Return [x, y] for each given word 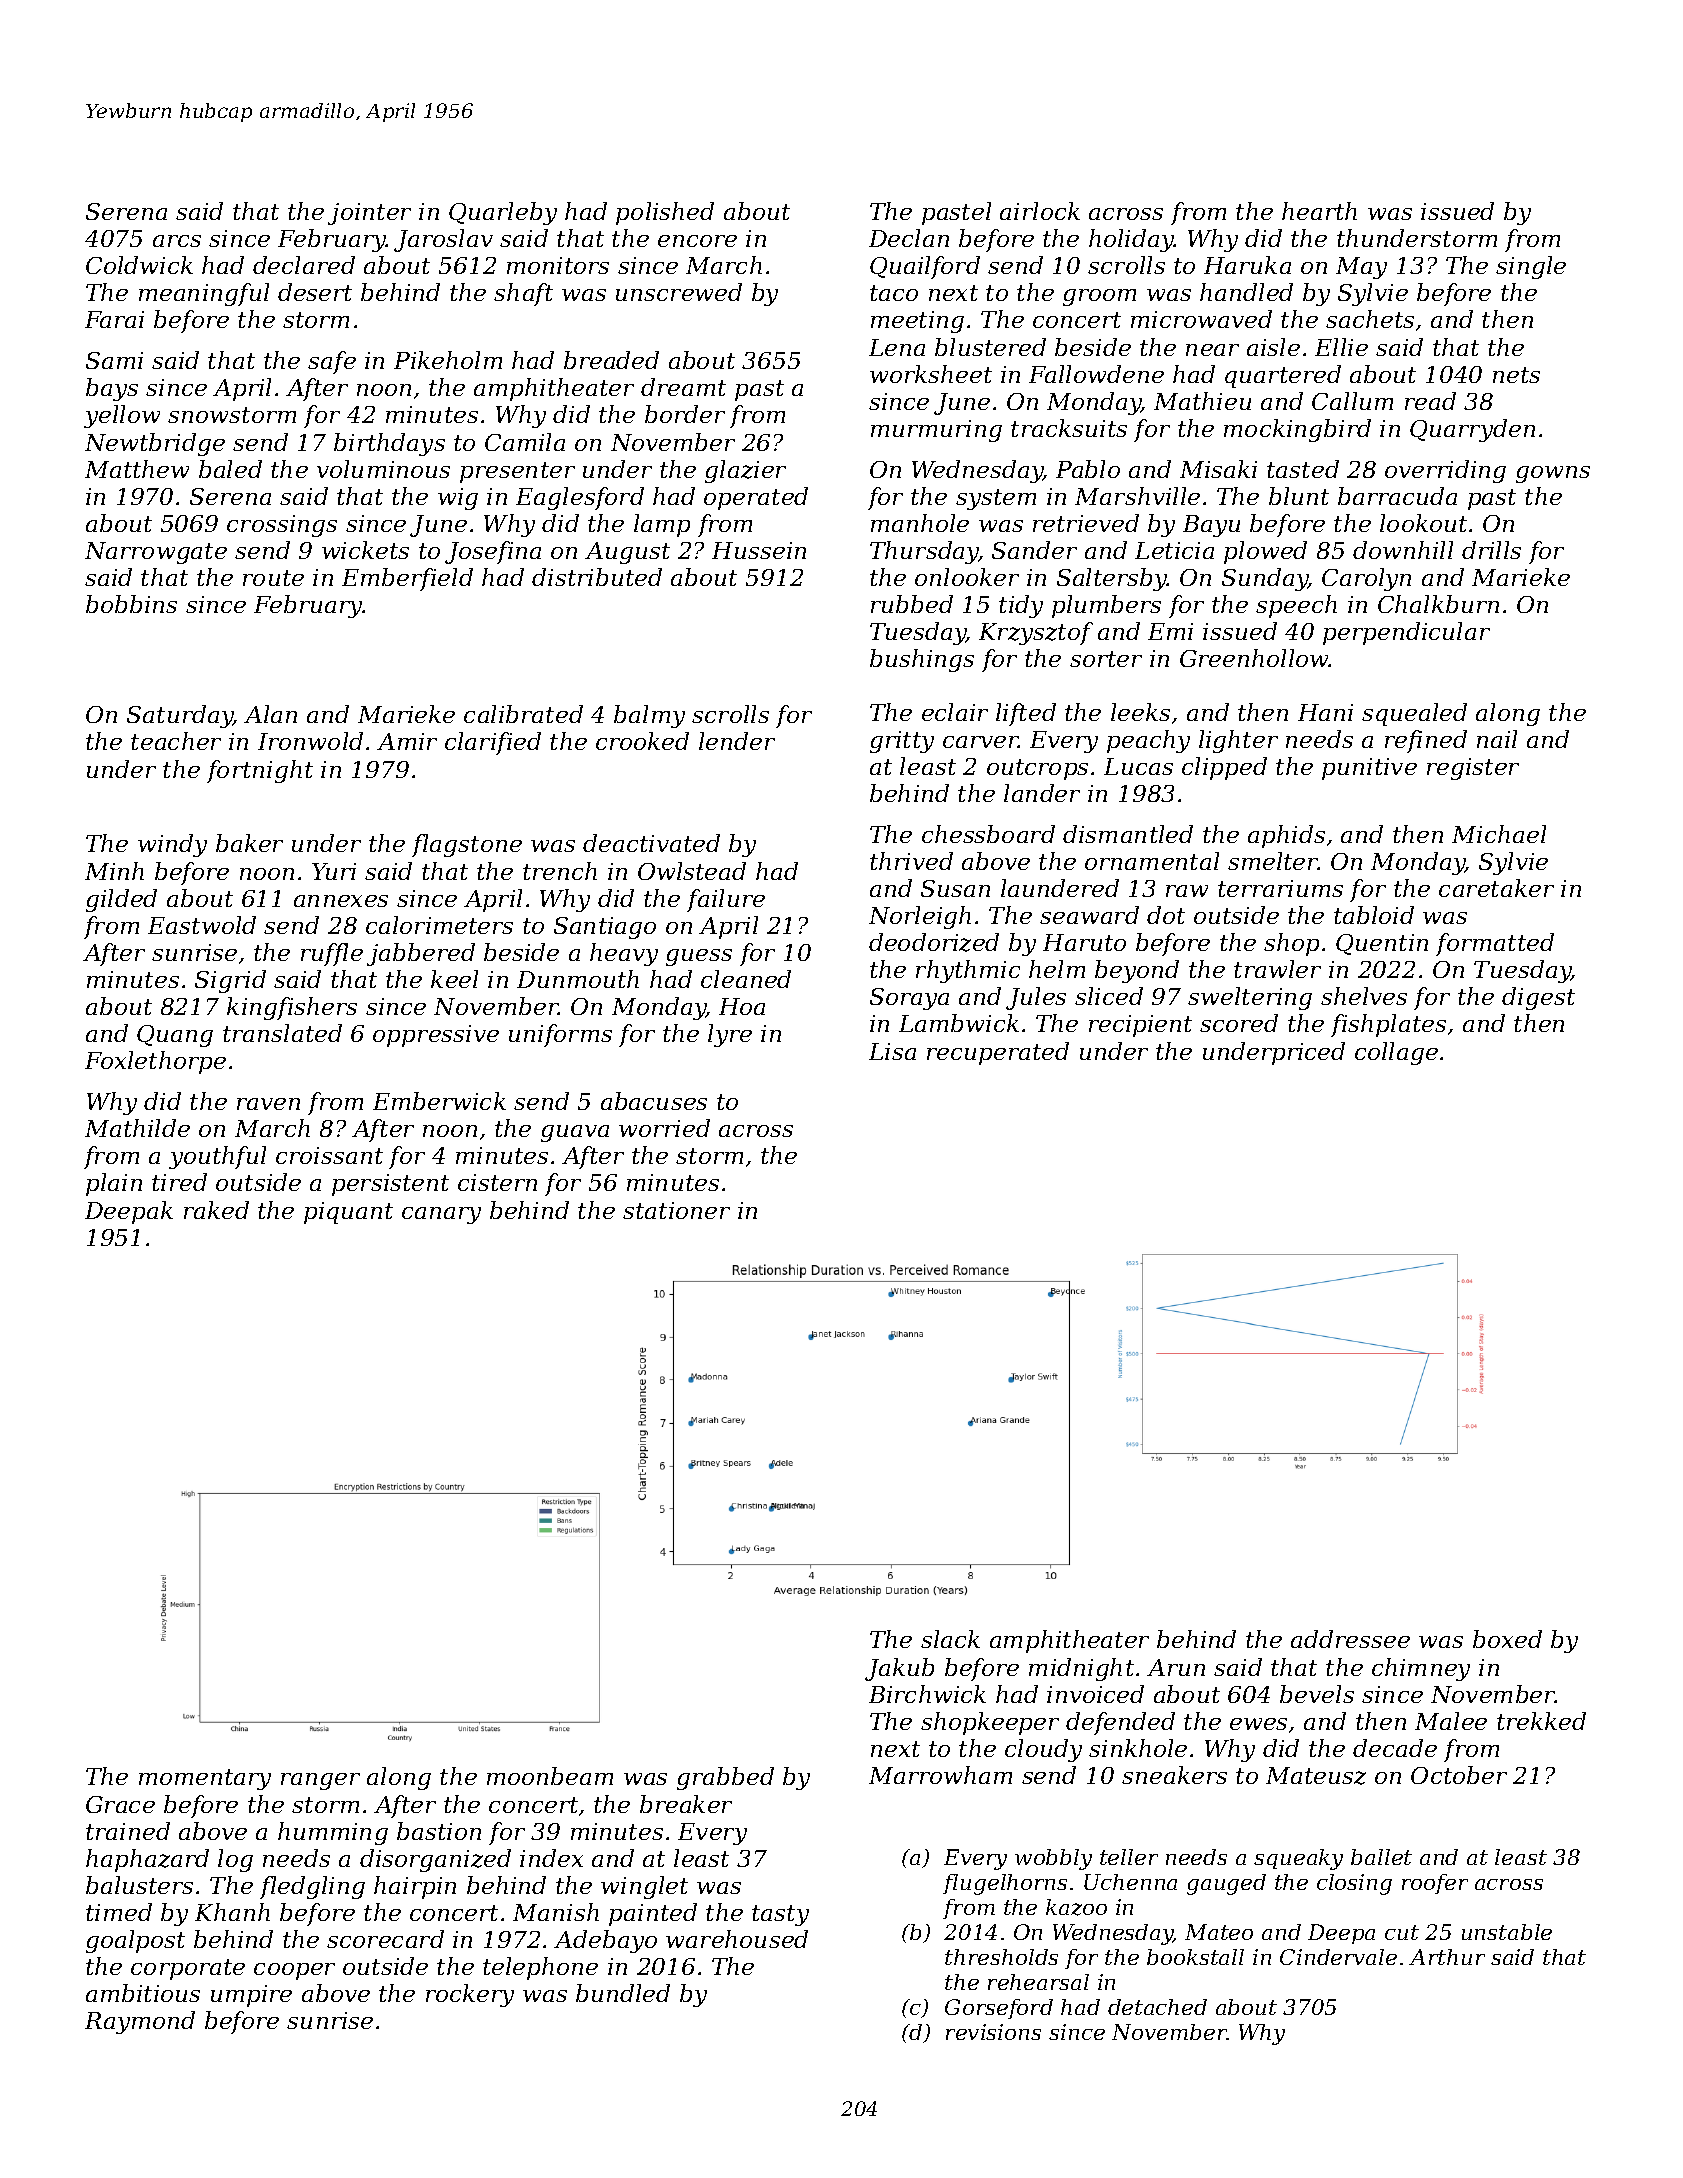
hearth [1319, 211]
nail [1497, 739]
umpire [251, 1996]
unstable [1507, 1932]
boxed [1507, 1639]
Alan [270, 714]
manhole [920, 523]
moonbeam [550, 1776]
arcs [177, 241]
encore [697, 241]
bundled [623, 1993]
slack [950, 1639]
